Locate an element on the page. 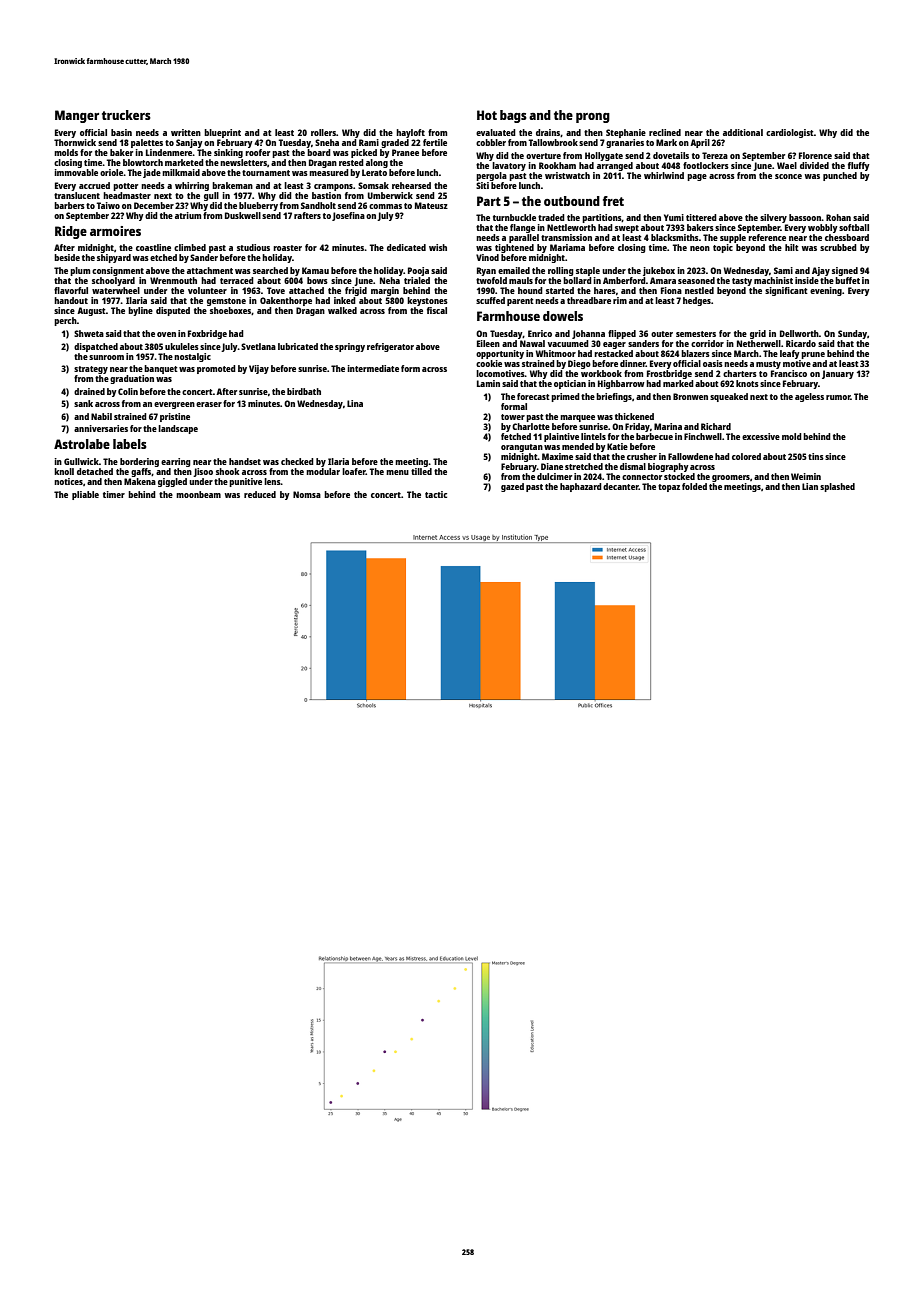  rollers is located at coordinates (323, 132).
